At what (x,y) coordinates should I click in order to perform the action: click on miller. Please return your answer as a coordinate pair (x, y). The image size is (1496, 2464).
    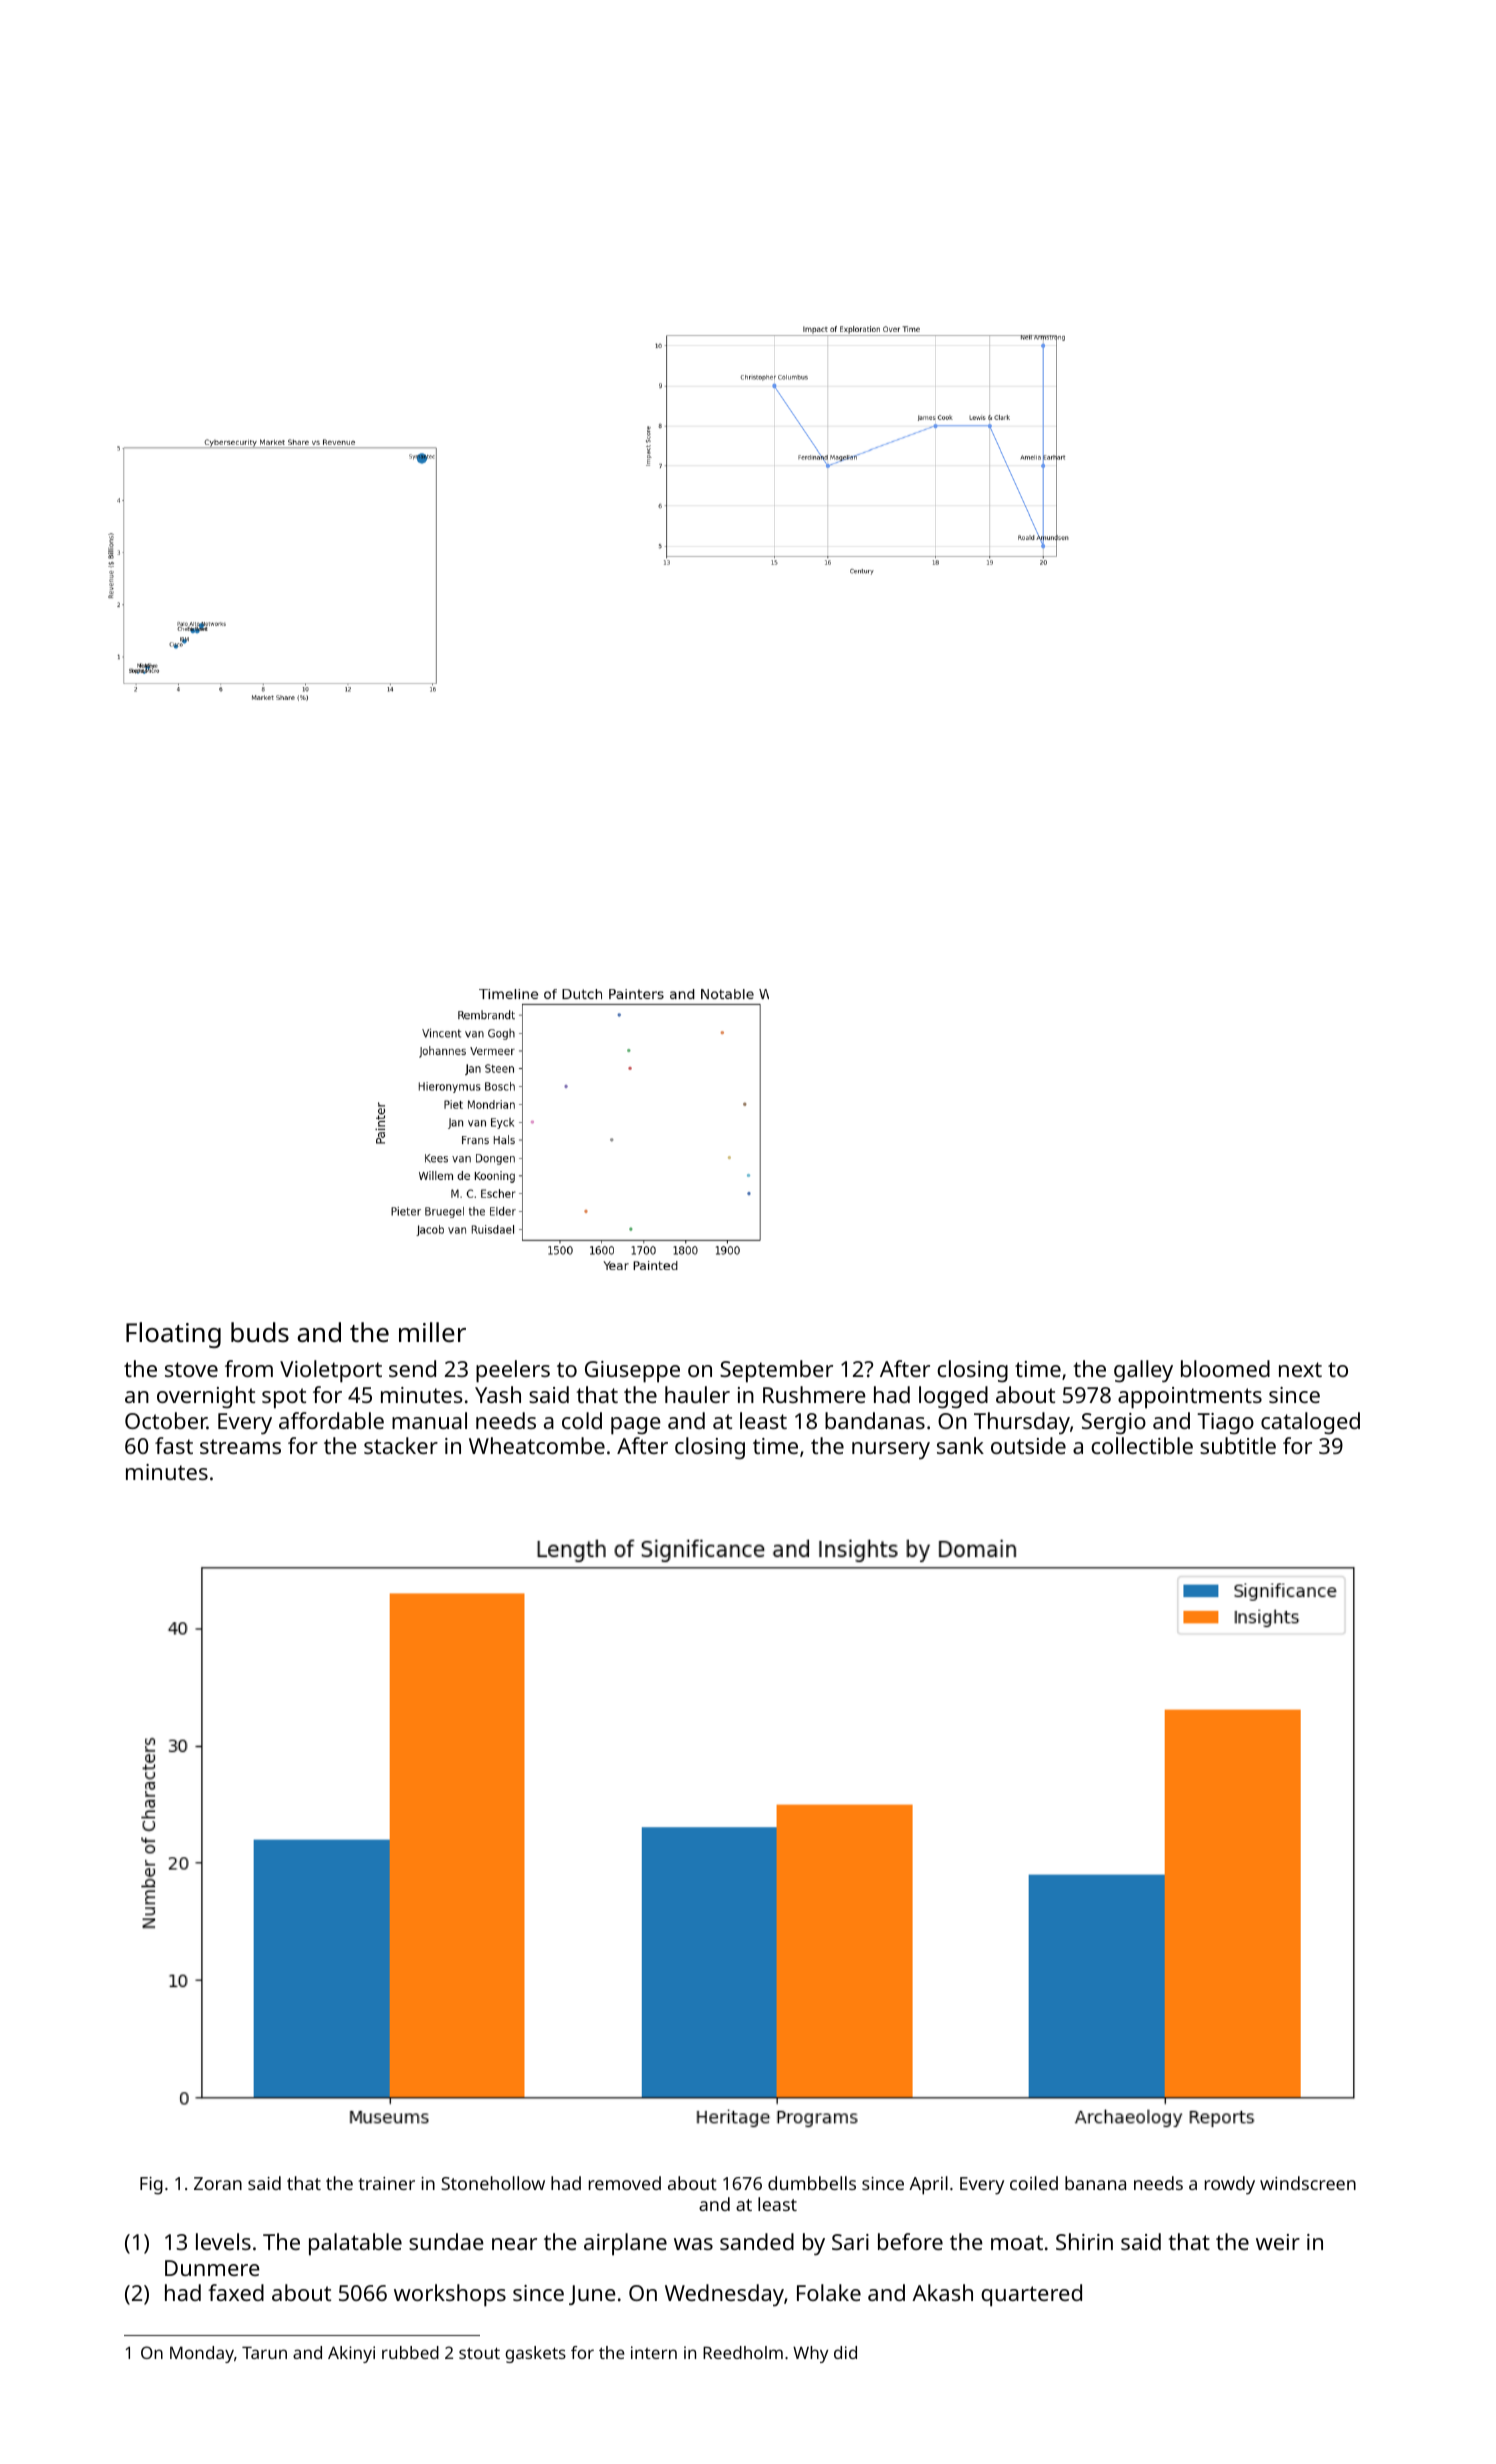
    Looking at the image, I should click on (432, 1332).
